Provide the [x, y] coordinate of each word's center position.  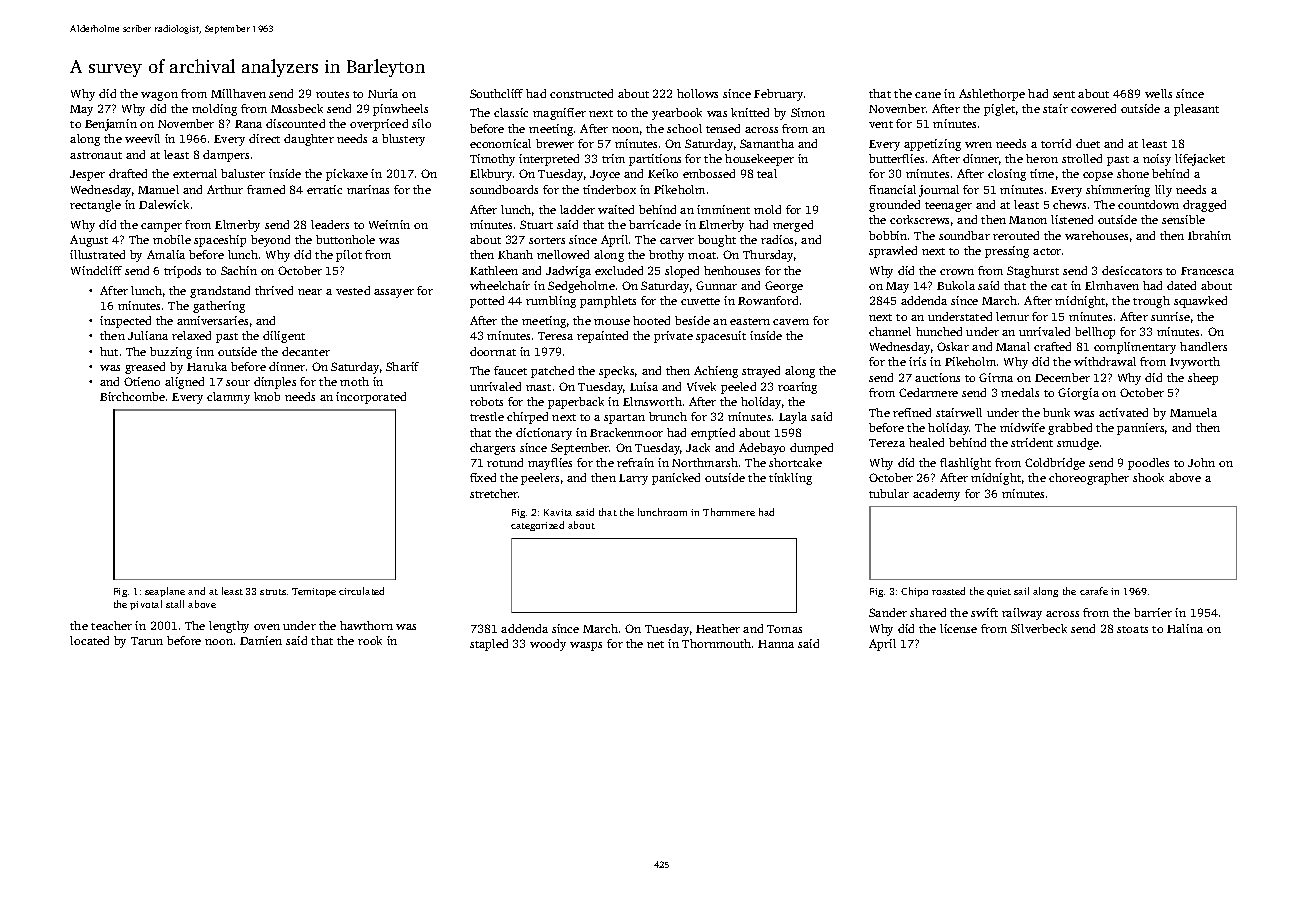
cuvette [700, 301]
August [89, 241]
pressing [1007, 252]
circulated [361, 591]
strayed [761, 372]
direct [264, 138]
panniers [1140, 429]
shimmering [1118, 191]
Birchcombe [132, 396]
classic [511, 112]
